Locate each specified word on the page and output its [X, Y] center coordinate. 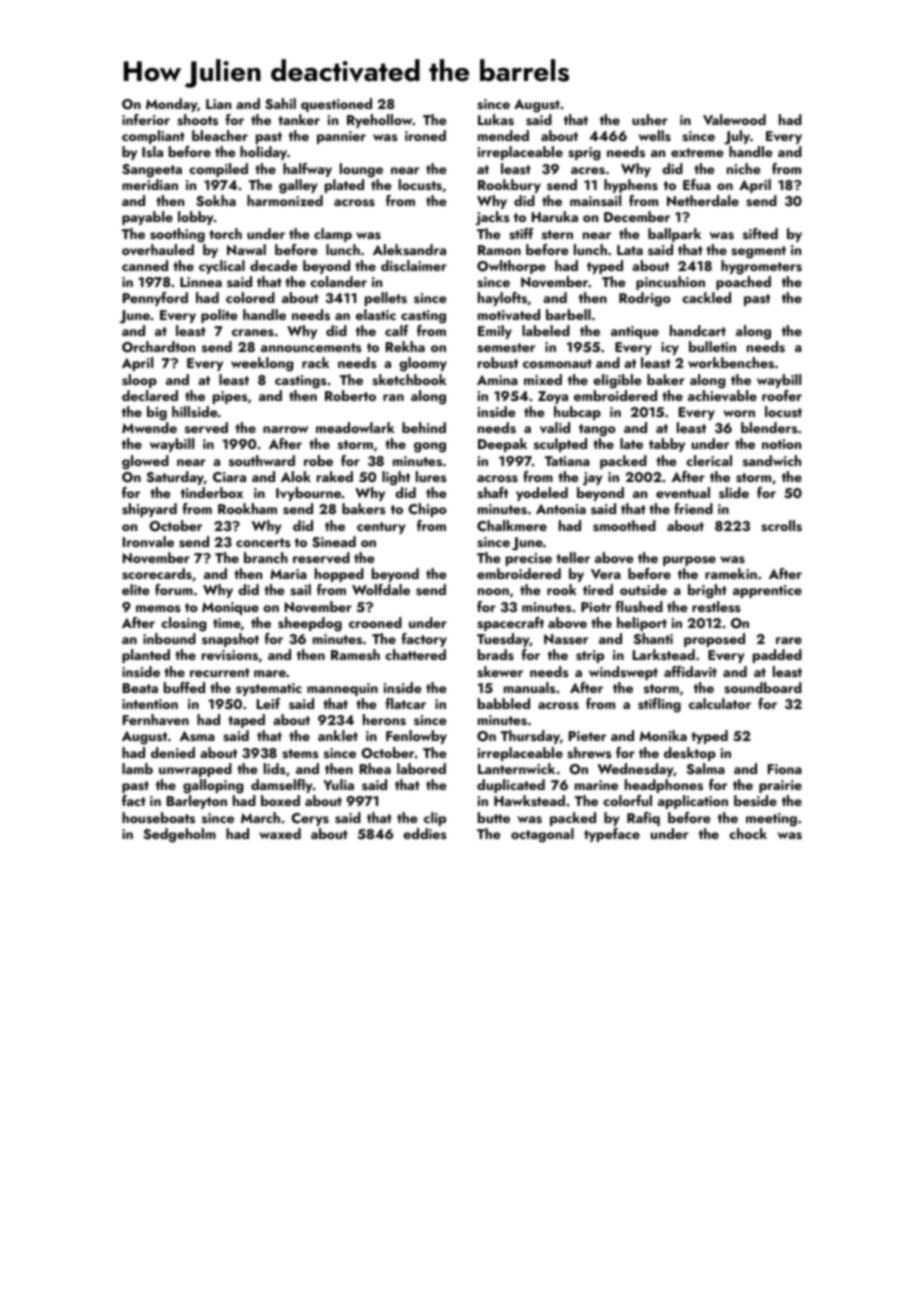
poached [743, 283]
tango [597, 430]
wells [655, 135]
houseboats [158, 818]
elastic [376, 315]
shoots [197, 120]
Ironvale [148, 542]
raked [335, 476]
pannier [341, 137]
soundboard [763, 688]
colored [250, 297]
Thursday [530, 737]
